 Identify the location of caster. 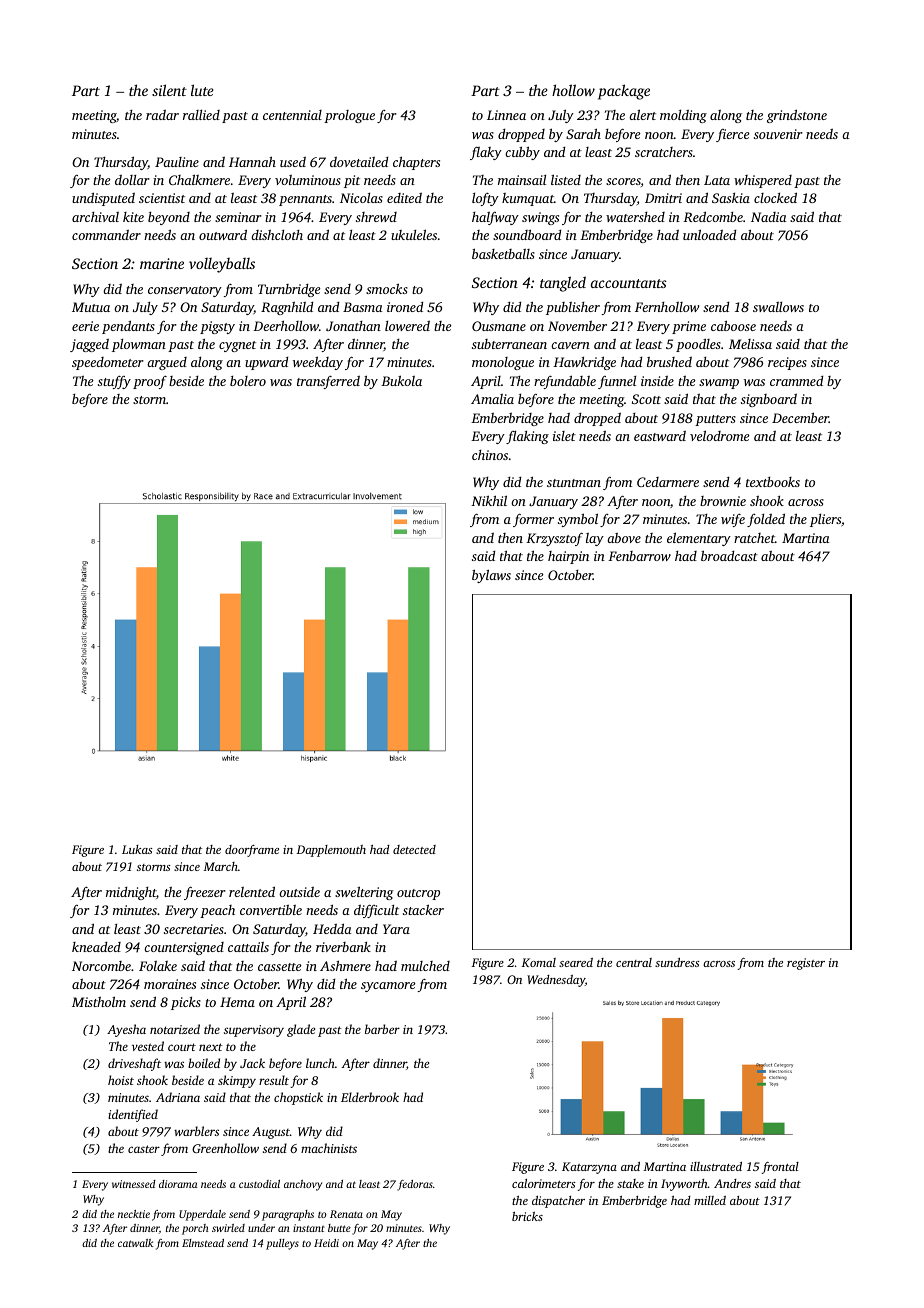
(144, 1149).
